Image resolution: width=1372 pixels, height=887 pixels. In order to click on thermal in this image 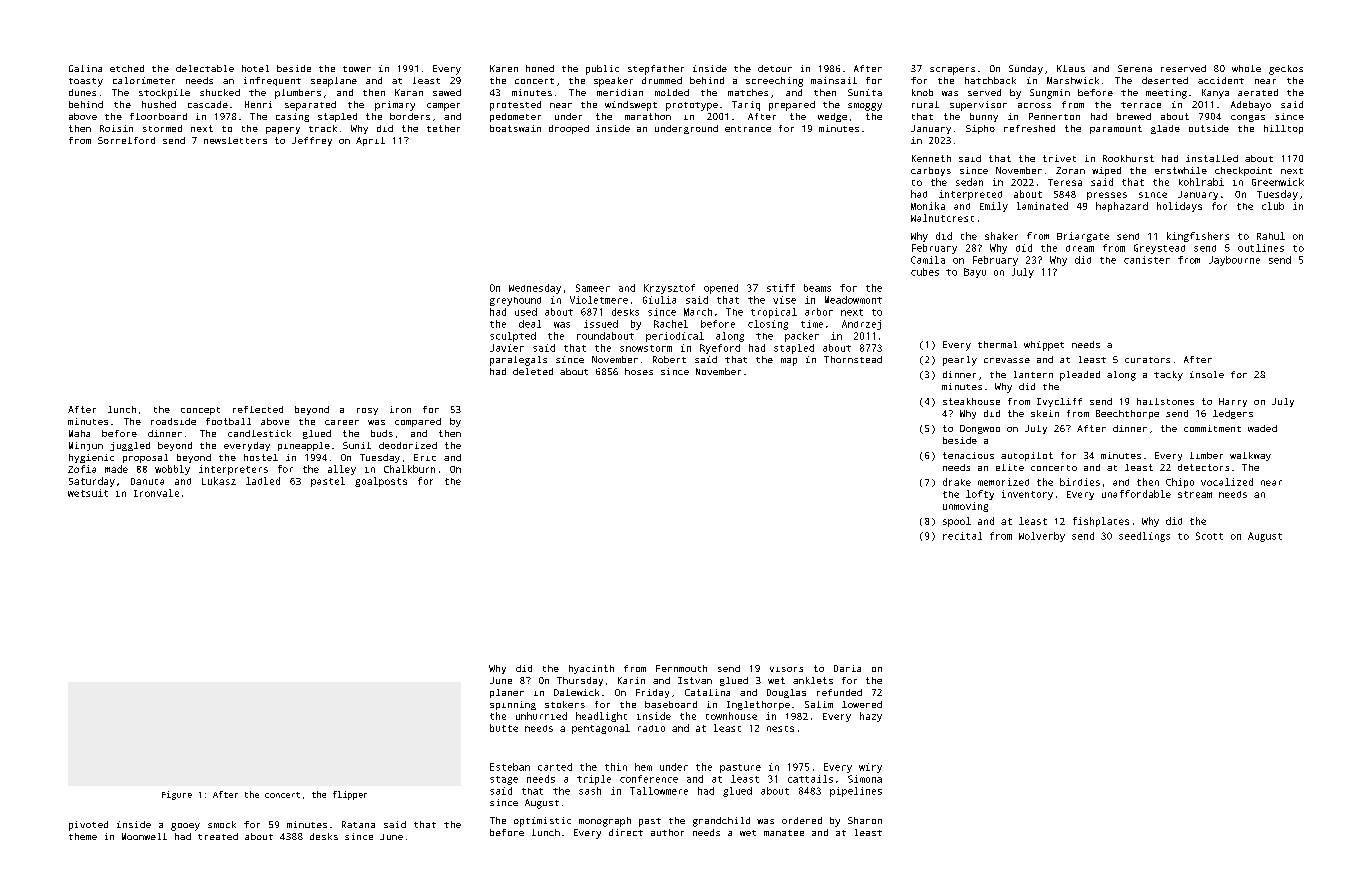, I will do `click(997, 344)`.
